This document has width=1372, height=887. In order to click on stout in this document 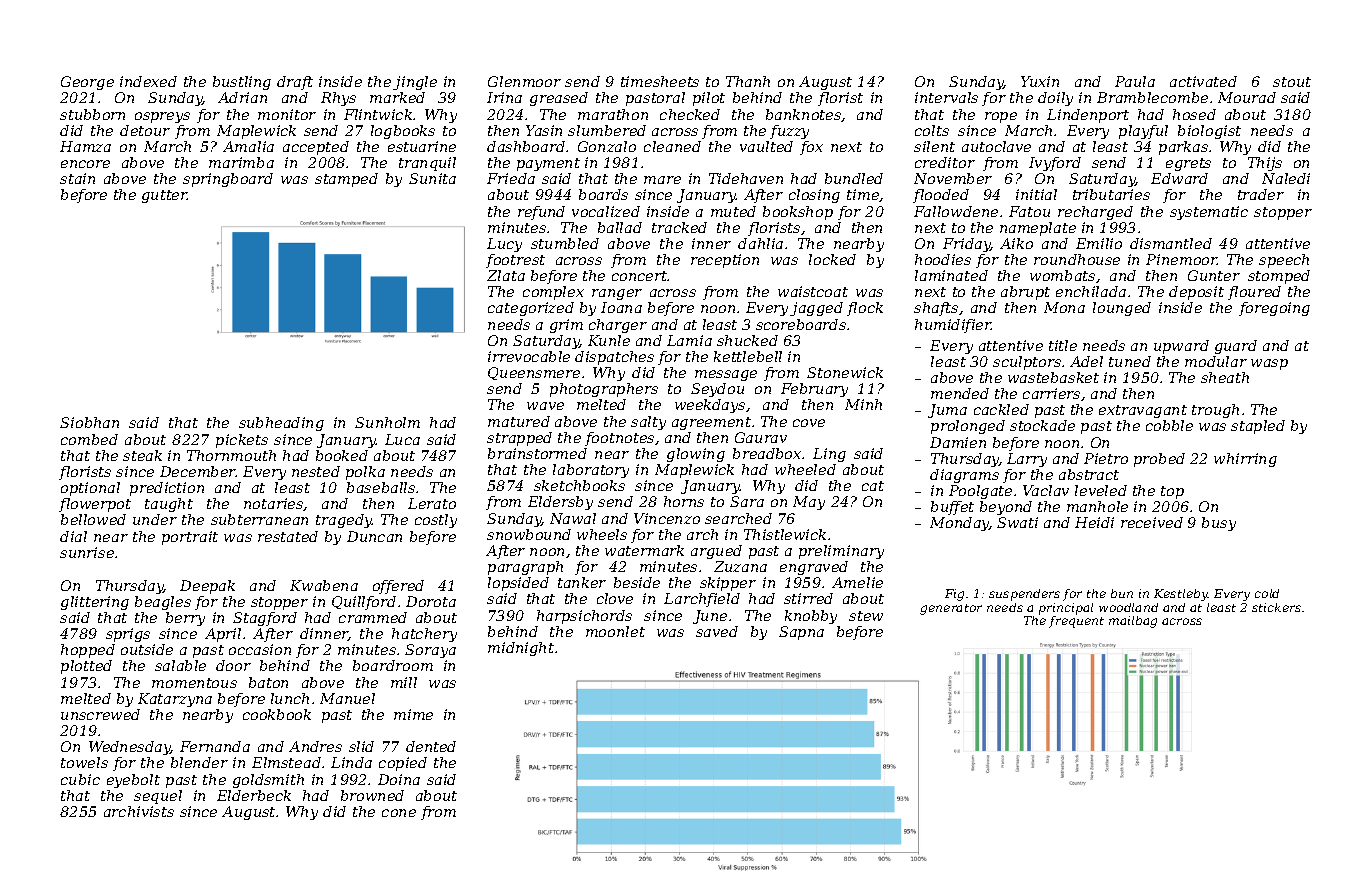, I will do `click(1292, 82)`.
